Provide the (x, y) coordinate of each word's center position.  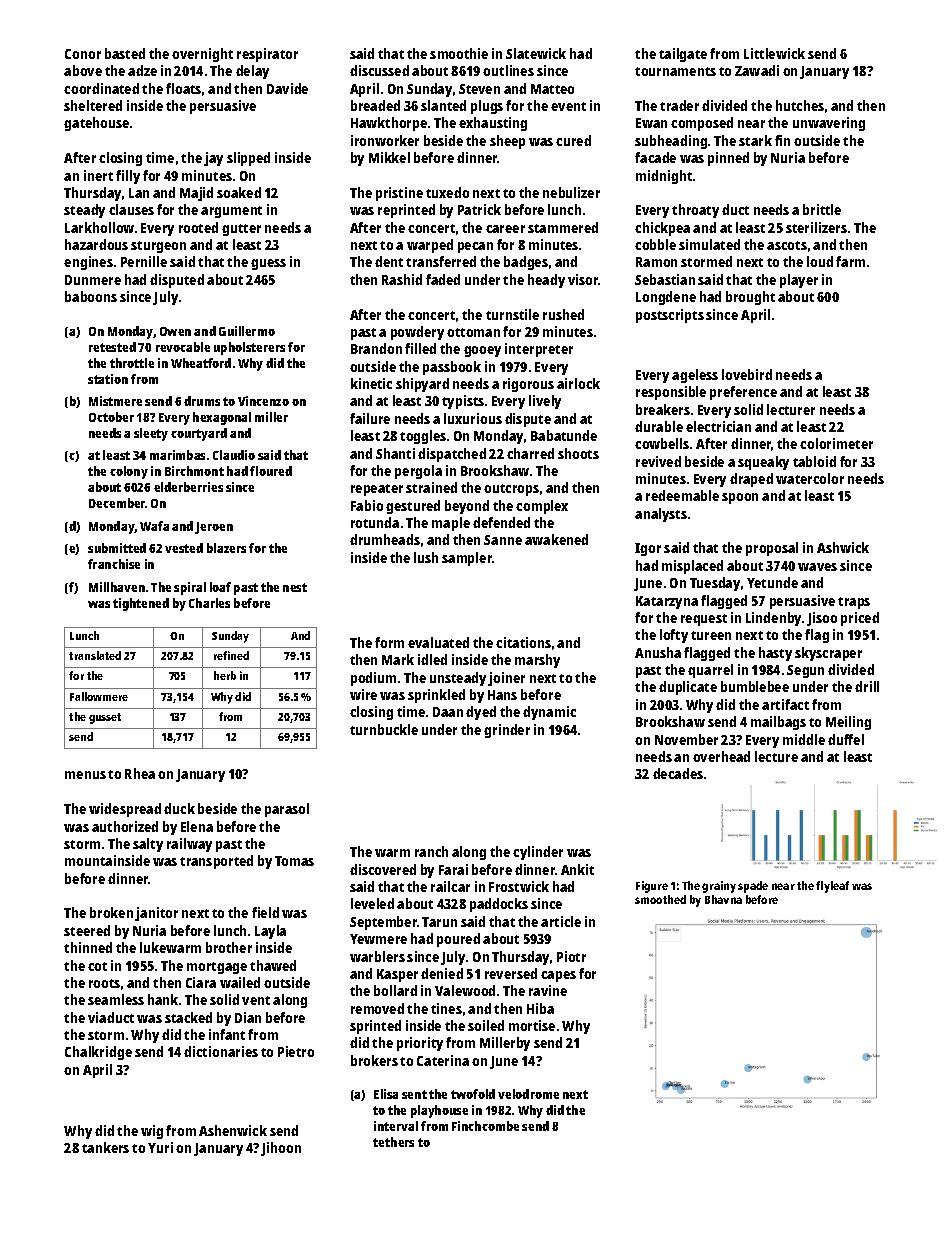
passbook (452, 368)
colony (129, 472)
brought (750, 298)
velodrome (528, 1094)
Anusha (658, 652)
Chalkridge (98, 1053)
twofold (473, 1094)
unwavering (829, 124)
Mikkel (389, 157)
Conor (83, 54)
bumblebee (755, 686)
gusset (105, 718)
